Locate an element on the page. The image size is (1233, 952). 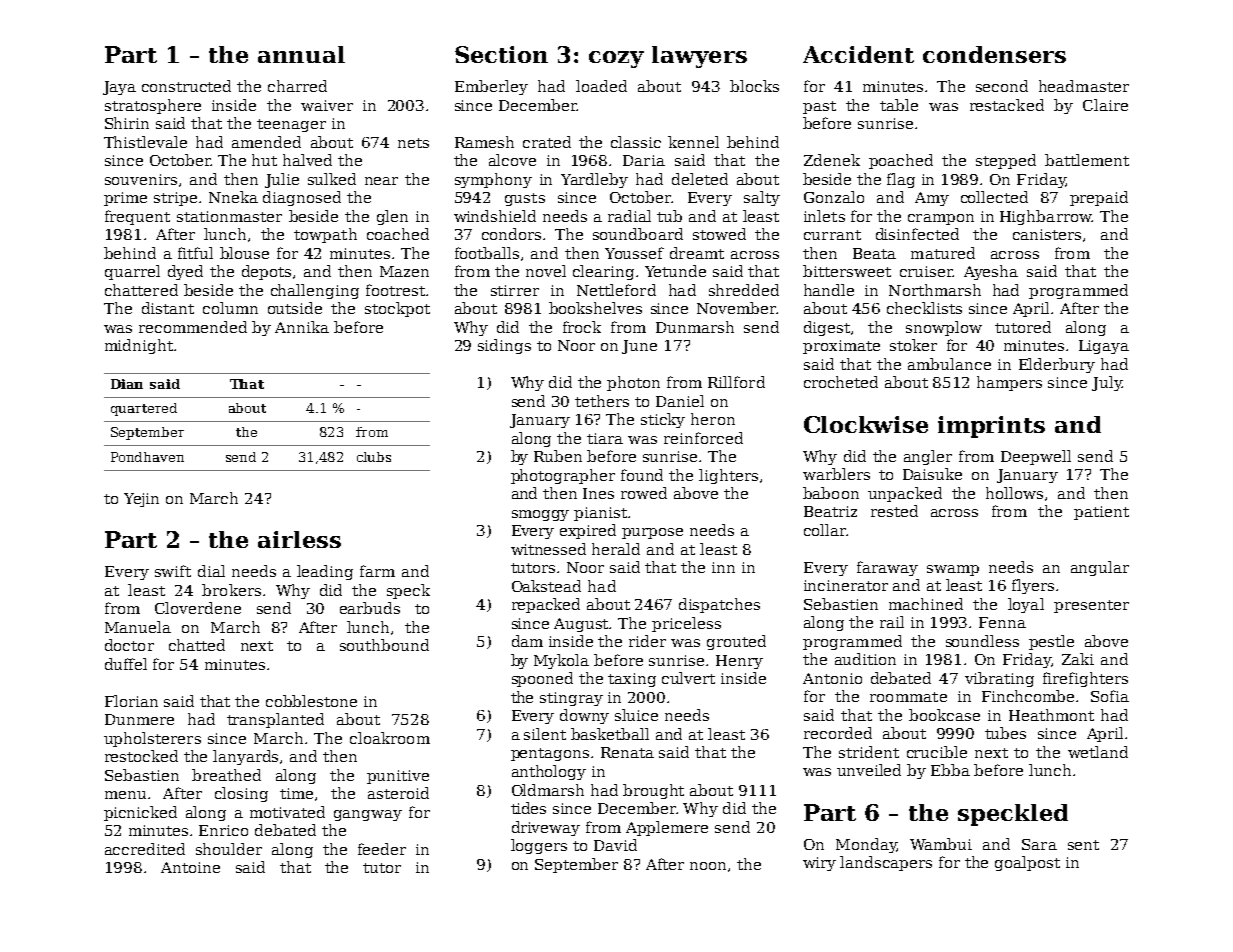
Daria is located at coordinates (644, 160).
